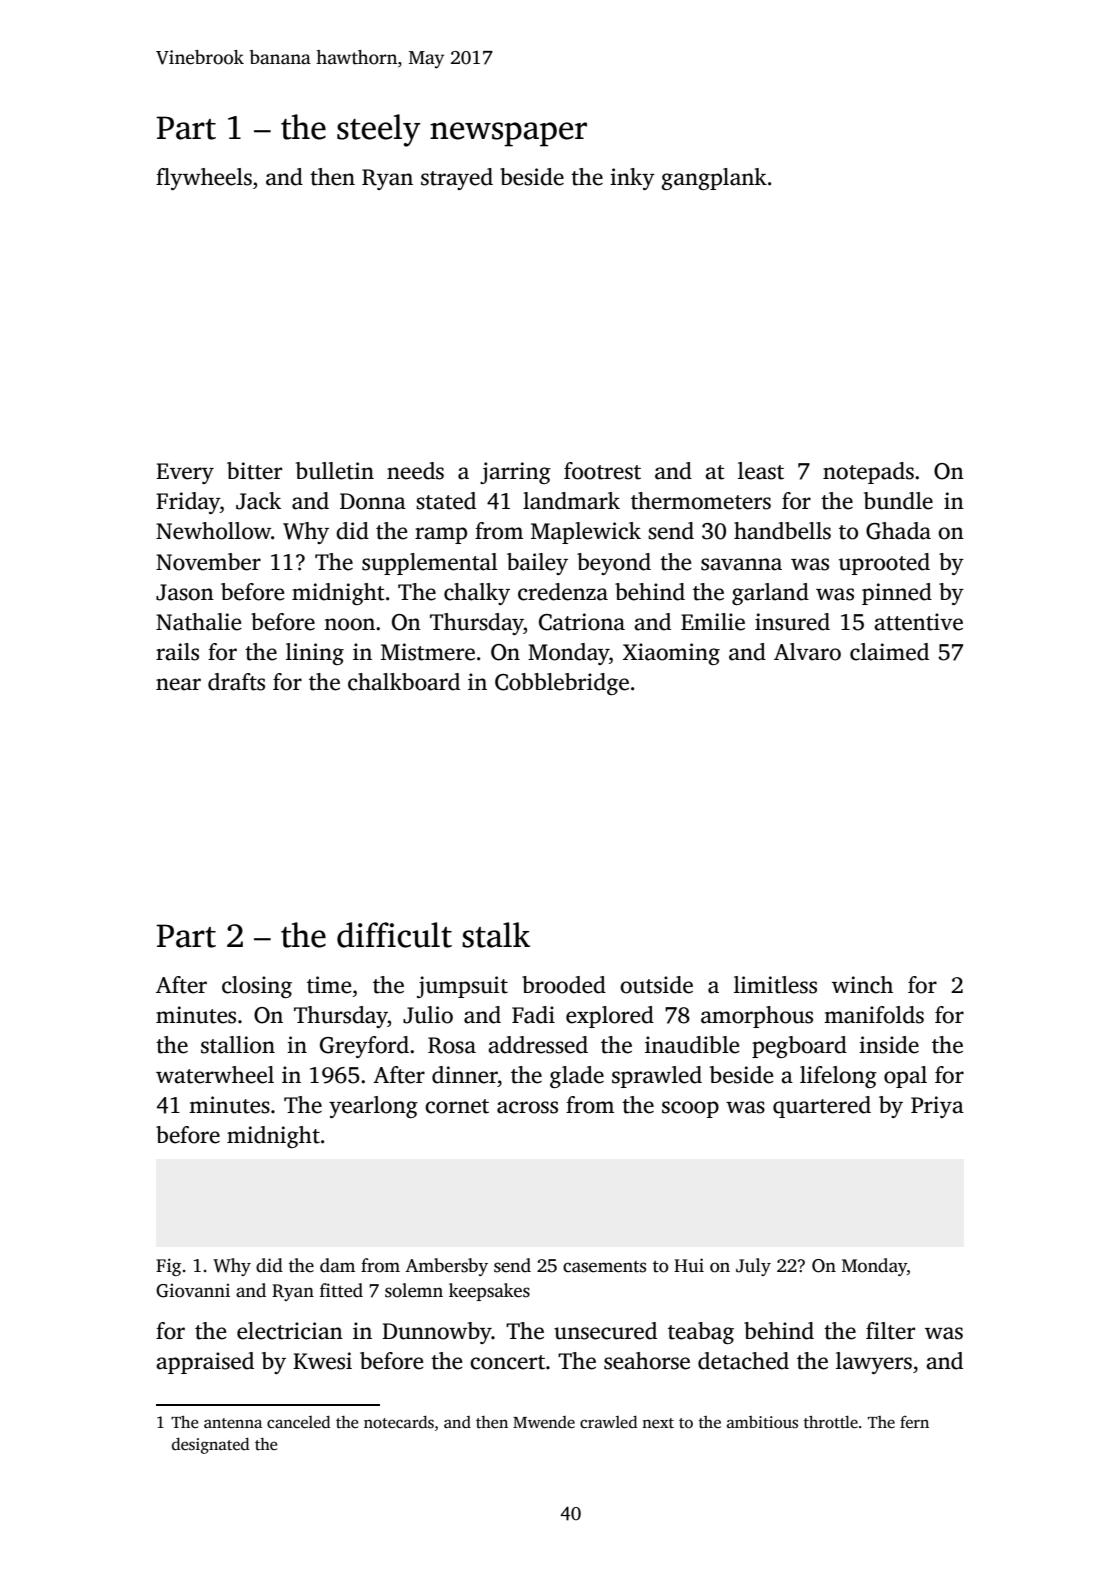  What do you see at coordinates (437, 1333) in the image?
I see `Dunnowby` at bounding box center [437, 1333].
